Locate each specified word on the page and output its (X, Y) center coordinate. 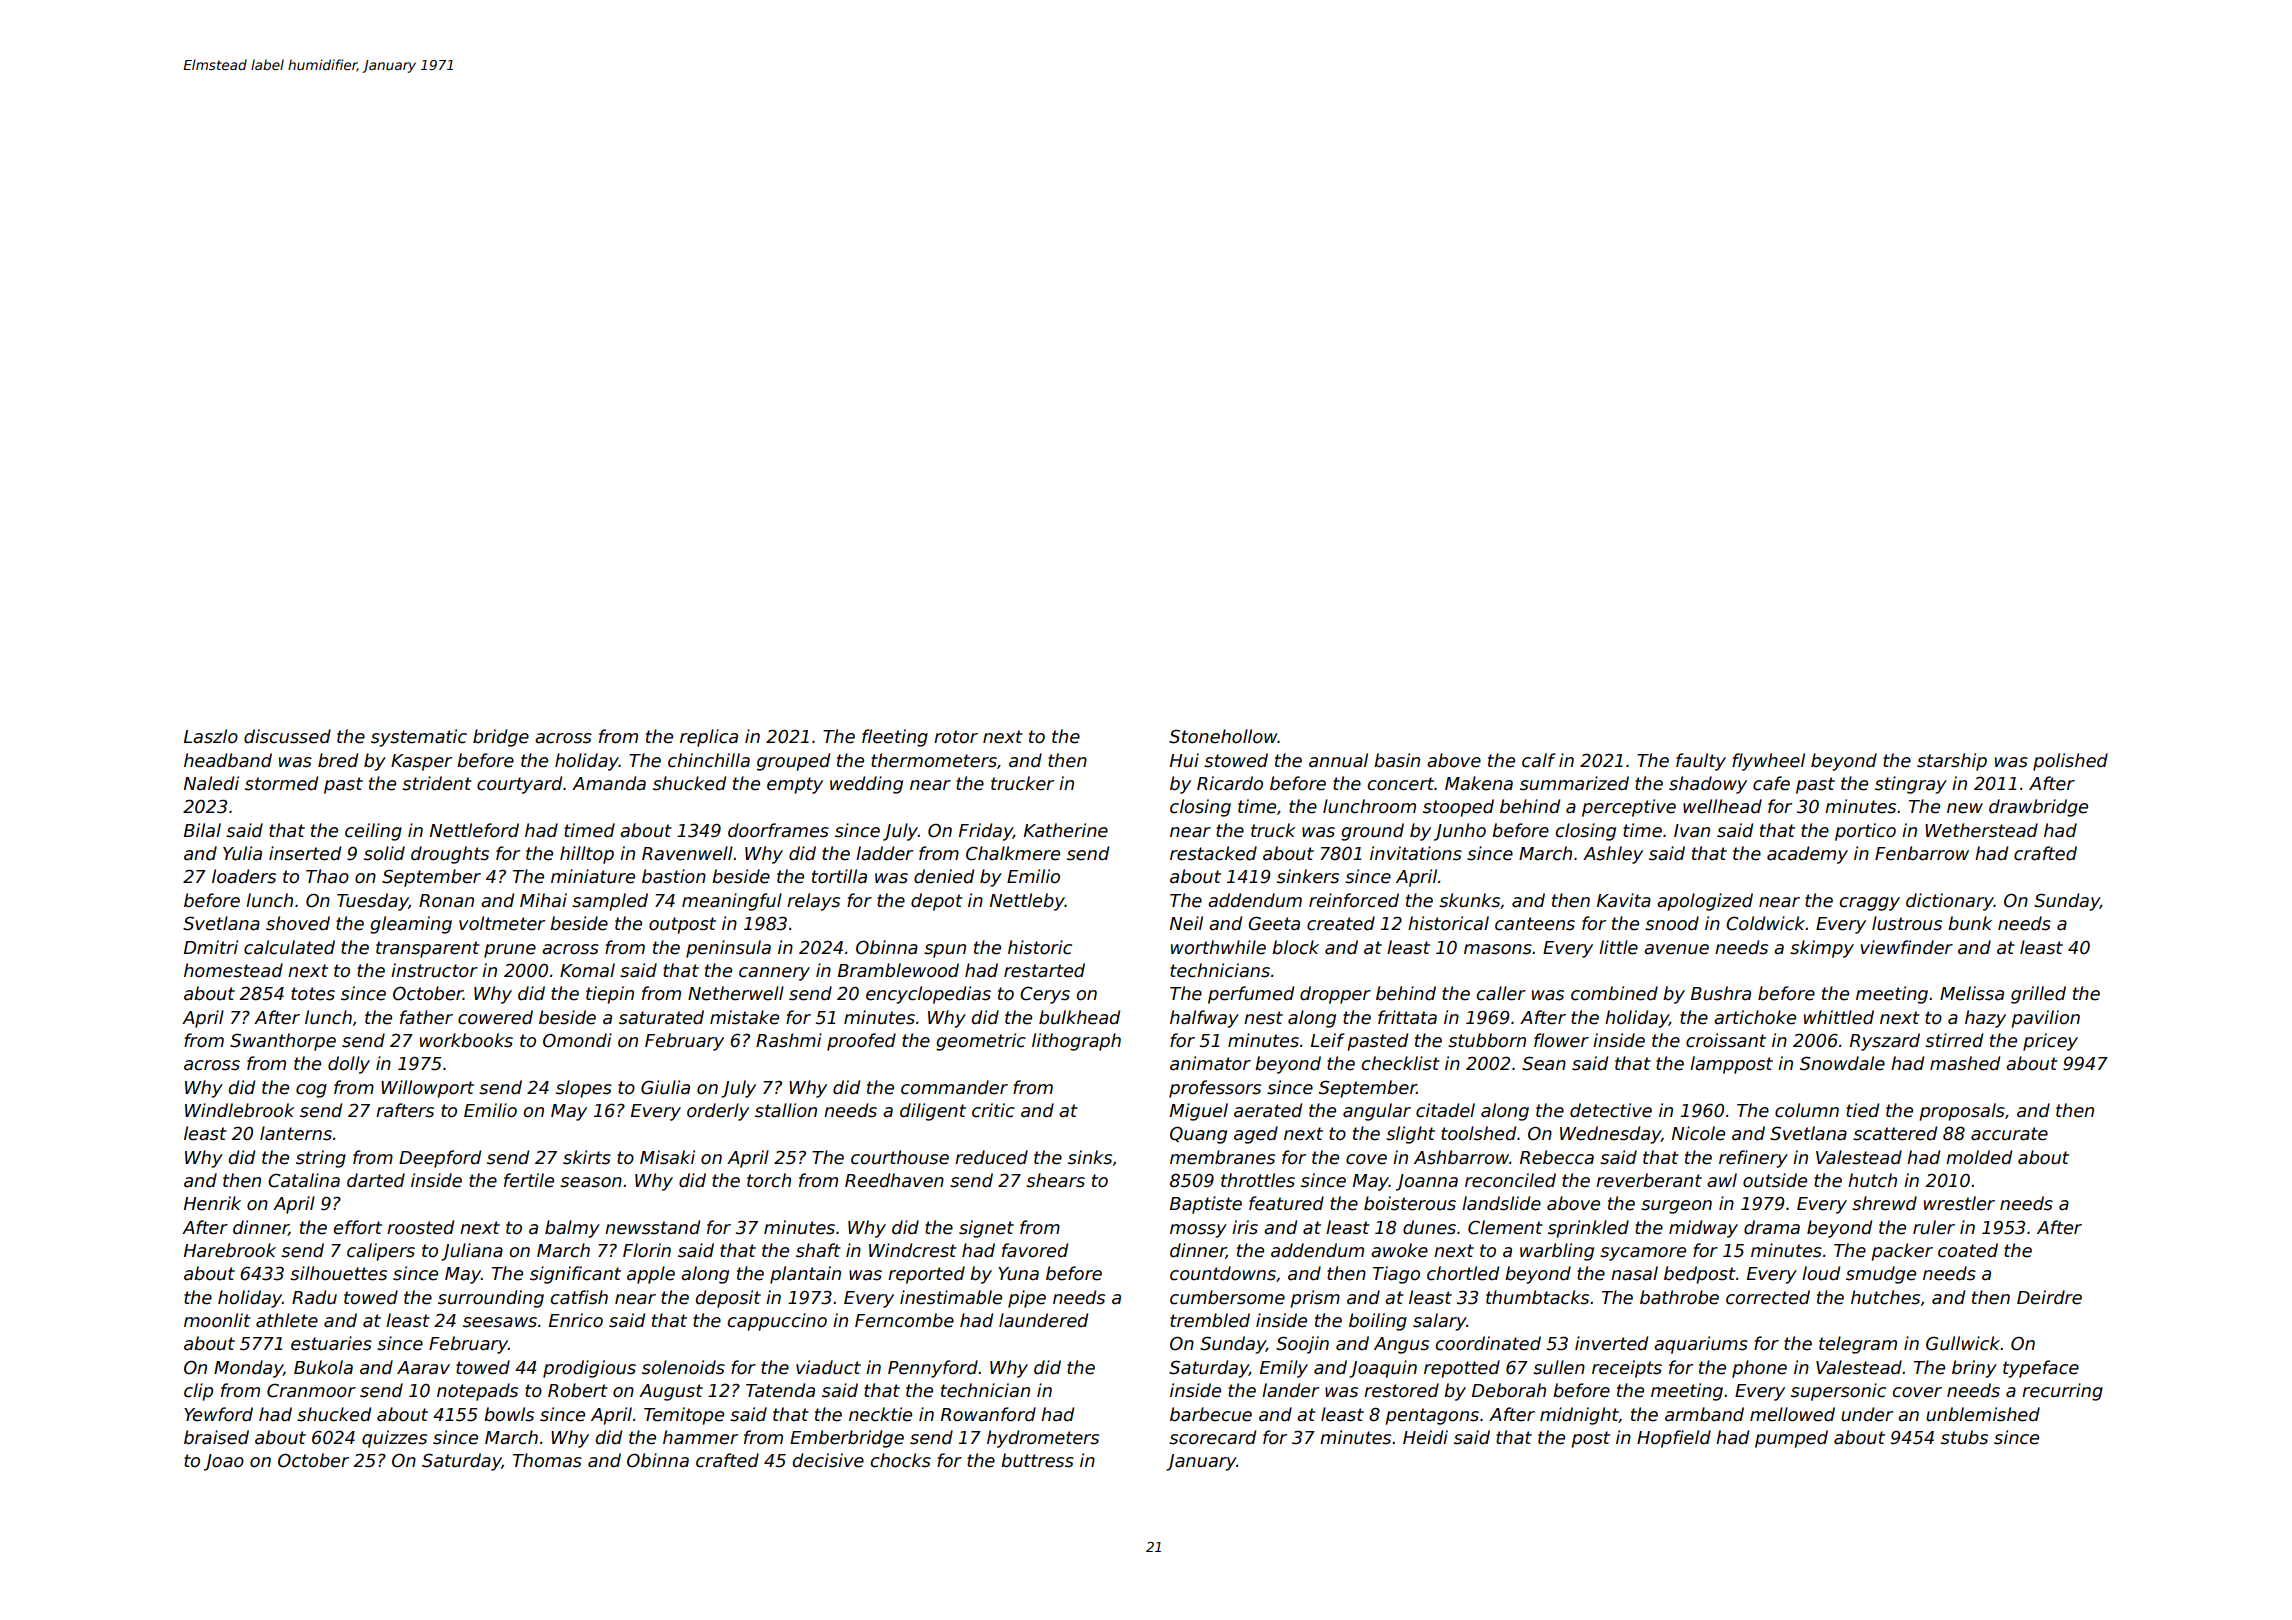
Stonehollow (1223, 736)
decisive (828, 1460)
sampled (610, 902)
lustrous (1907, 923)
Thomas (547, 1460)
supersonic (1838, 1392)
